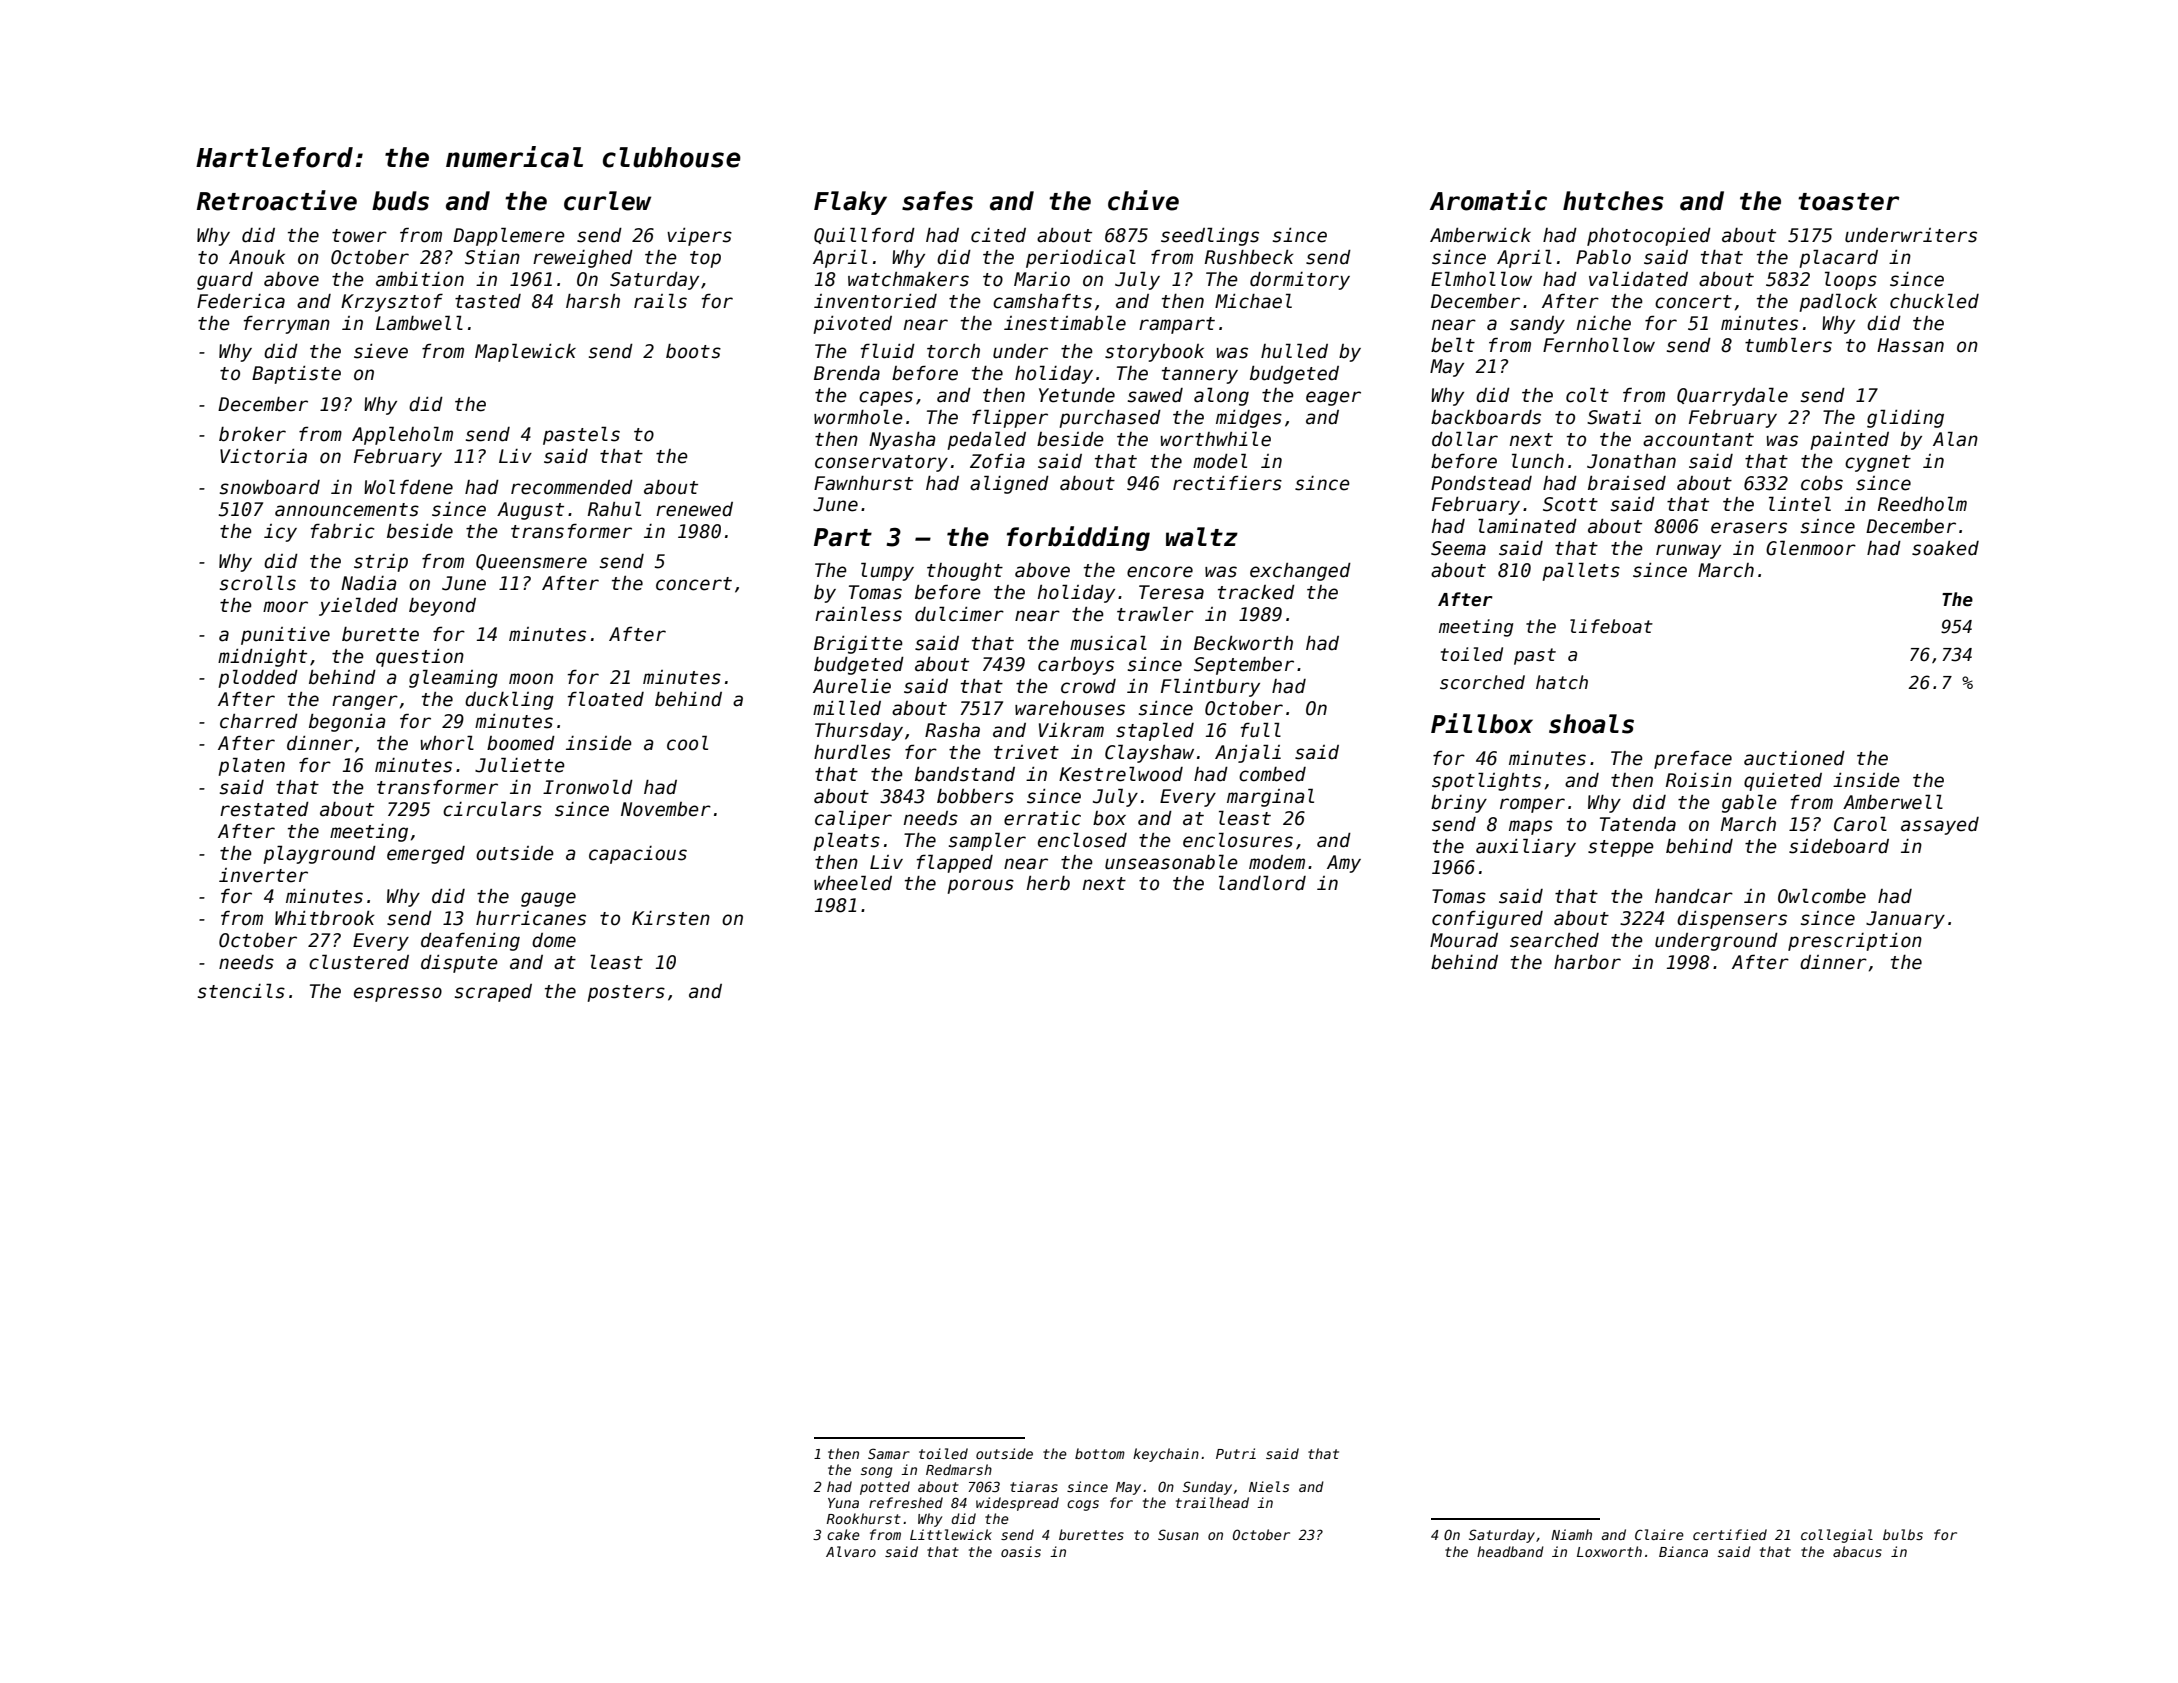  I want to click on warehouses, so click(1070, 708).
